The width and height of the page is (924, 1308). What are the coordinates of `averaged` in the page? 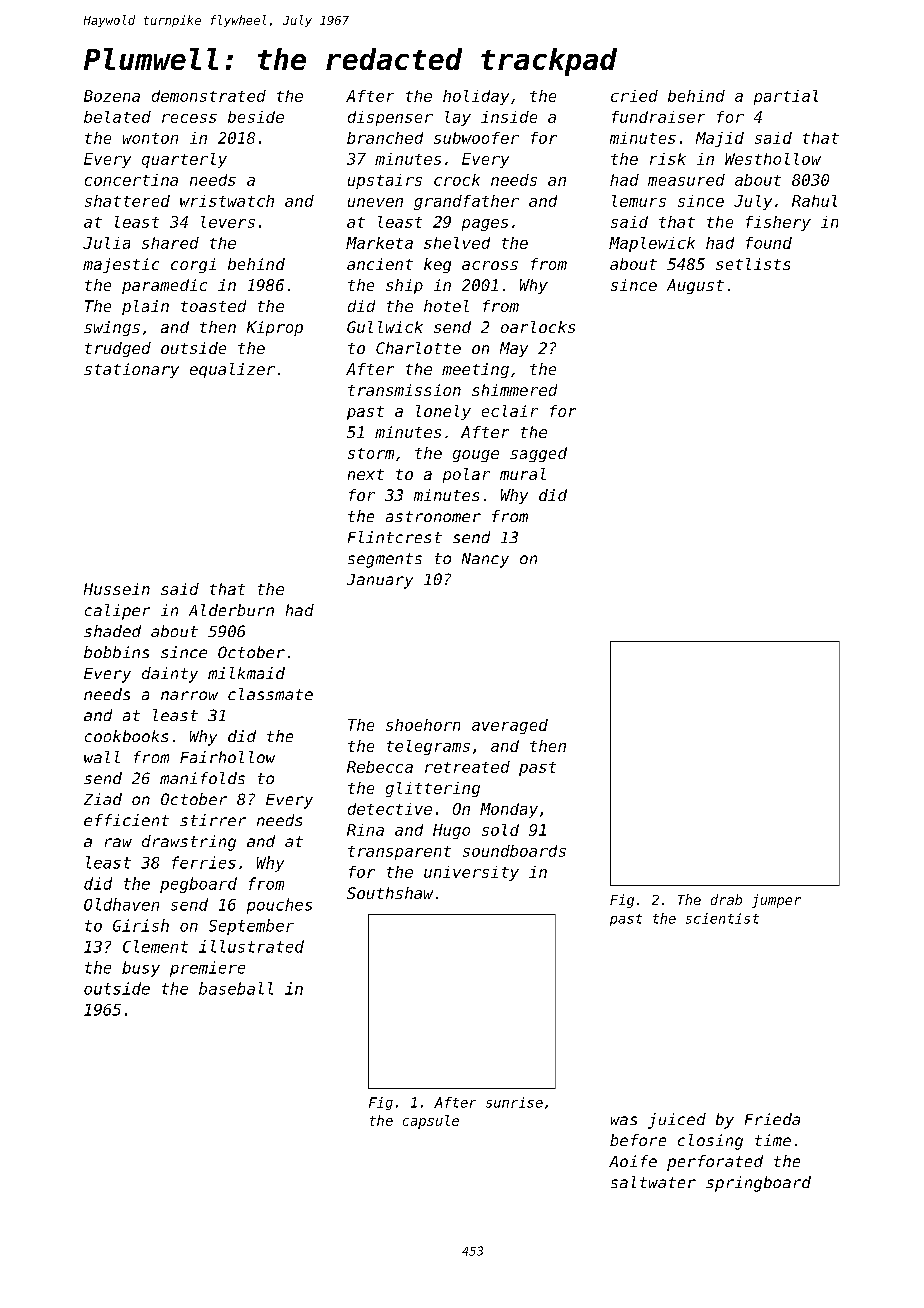 It's located at (510, 726).
